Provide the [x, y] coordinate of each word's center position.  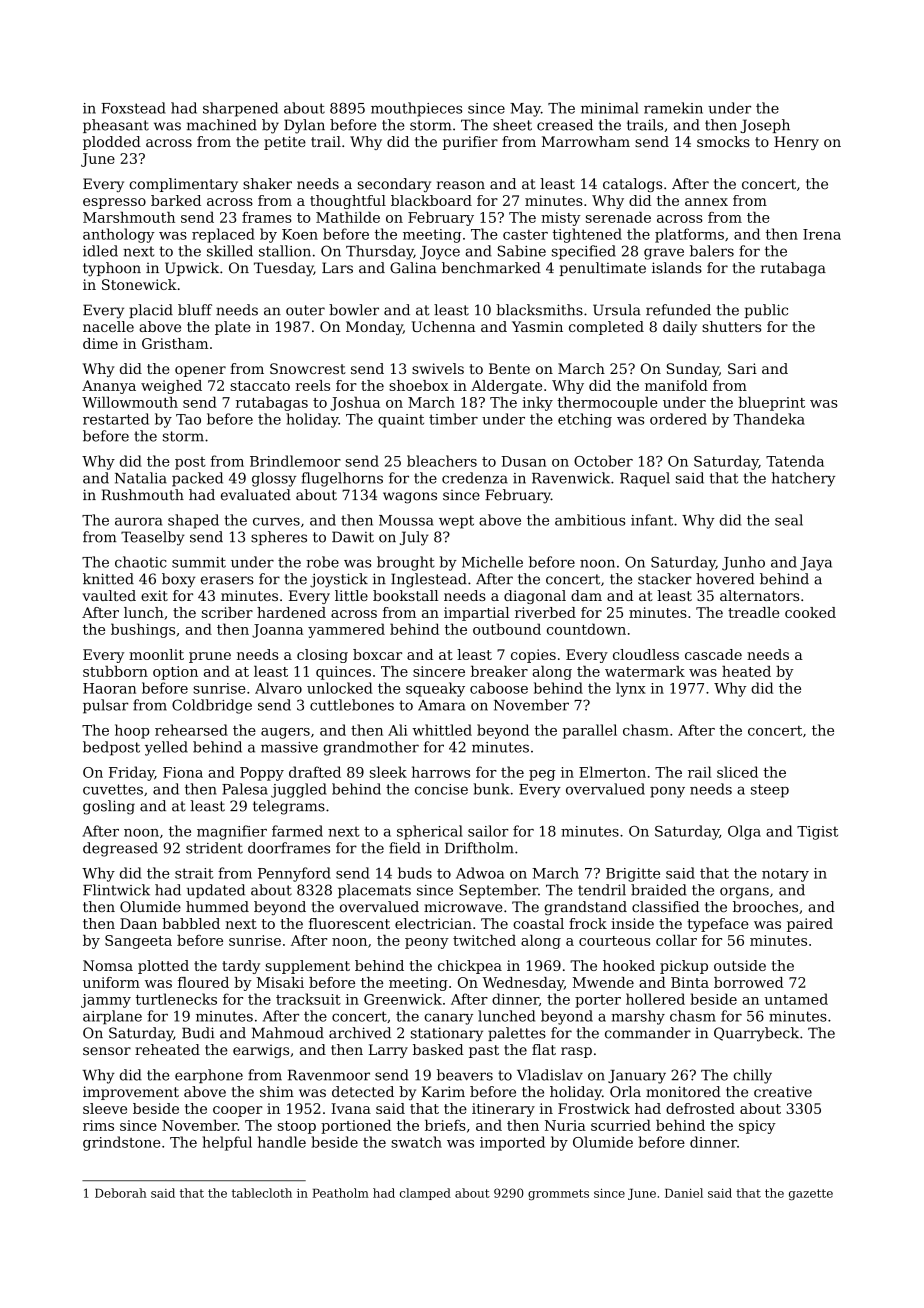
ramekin [673, 108]
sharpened [240, 109]
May [525, 110]
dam [586, 595]
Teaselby [153, 538]
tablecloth [262, 1193]
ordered [678, 419]
